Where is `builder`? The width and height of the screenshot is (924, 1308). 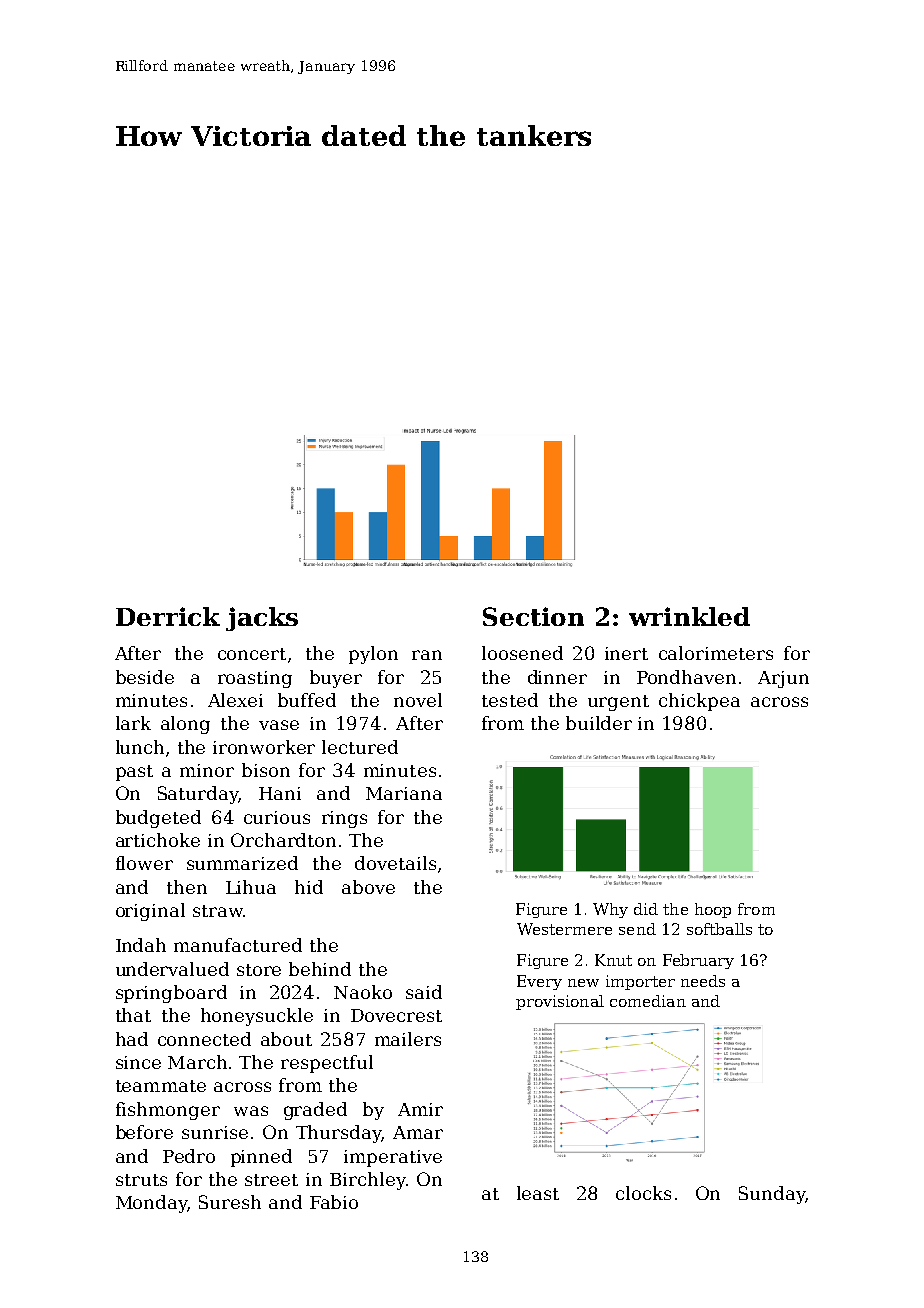 builder is located at coordinates (599, 723).
